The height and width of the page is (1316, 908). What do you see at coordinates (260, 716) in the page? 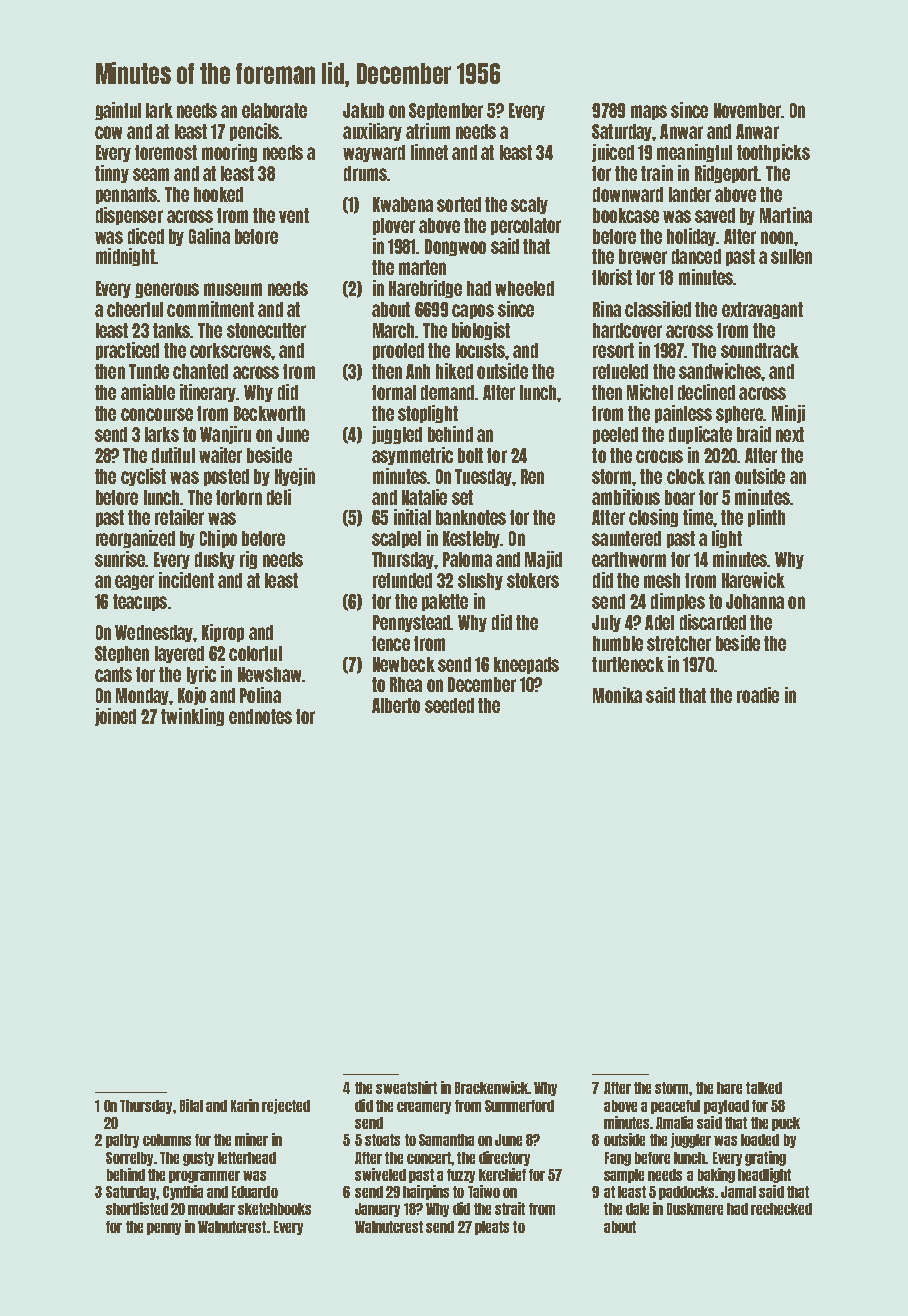
I see `endnotes` at bounding box center [260, 716].
